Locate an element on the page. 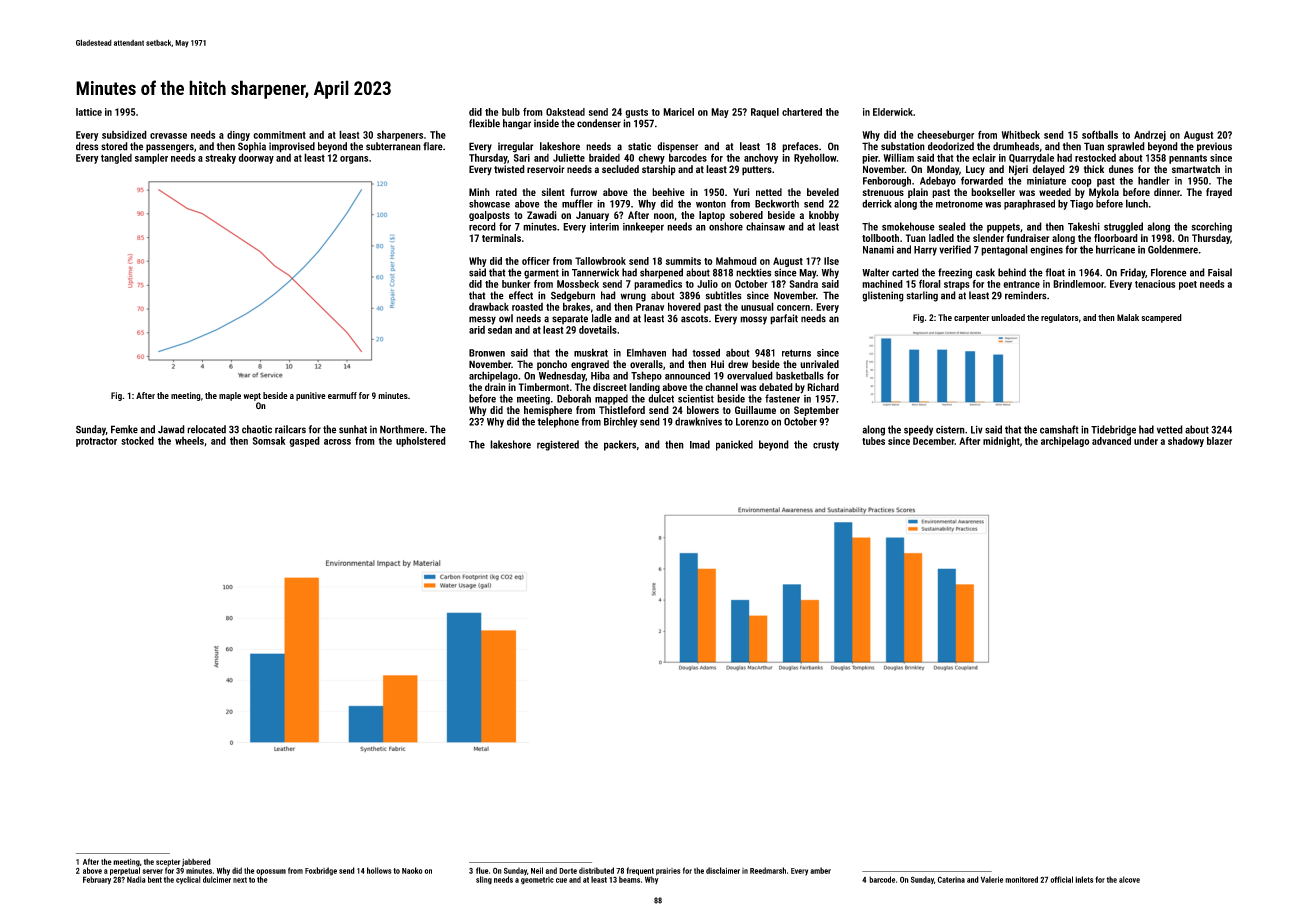 The width and height of the image is (1308, 924). Reedmarsh is located at coordinates (768, 870).
